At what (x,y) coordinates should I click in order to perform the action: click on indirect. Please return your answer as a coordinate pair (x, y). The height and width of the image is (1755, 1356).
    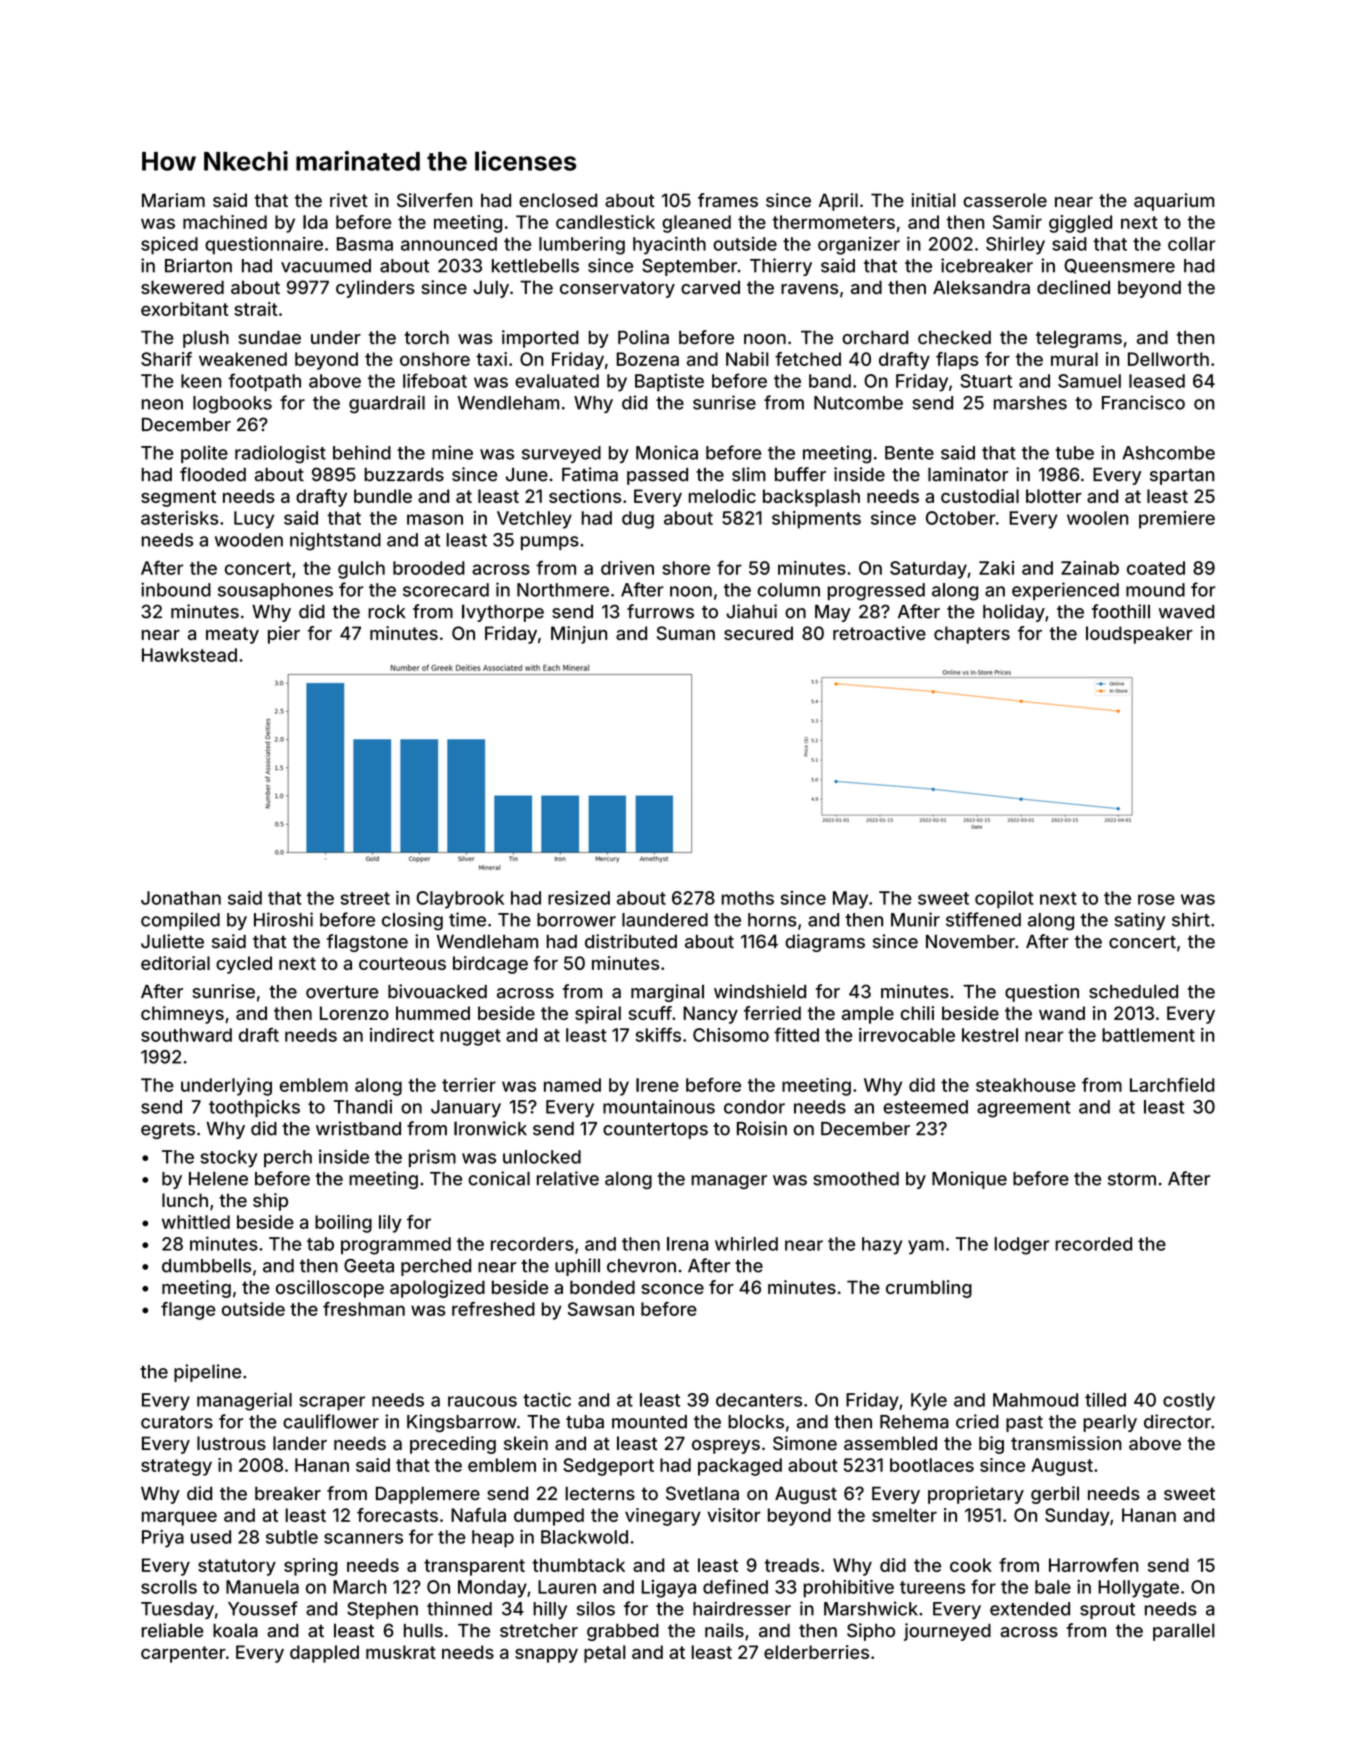
    Looking at the image, I should click on (402, 1035).
